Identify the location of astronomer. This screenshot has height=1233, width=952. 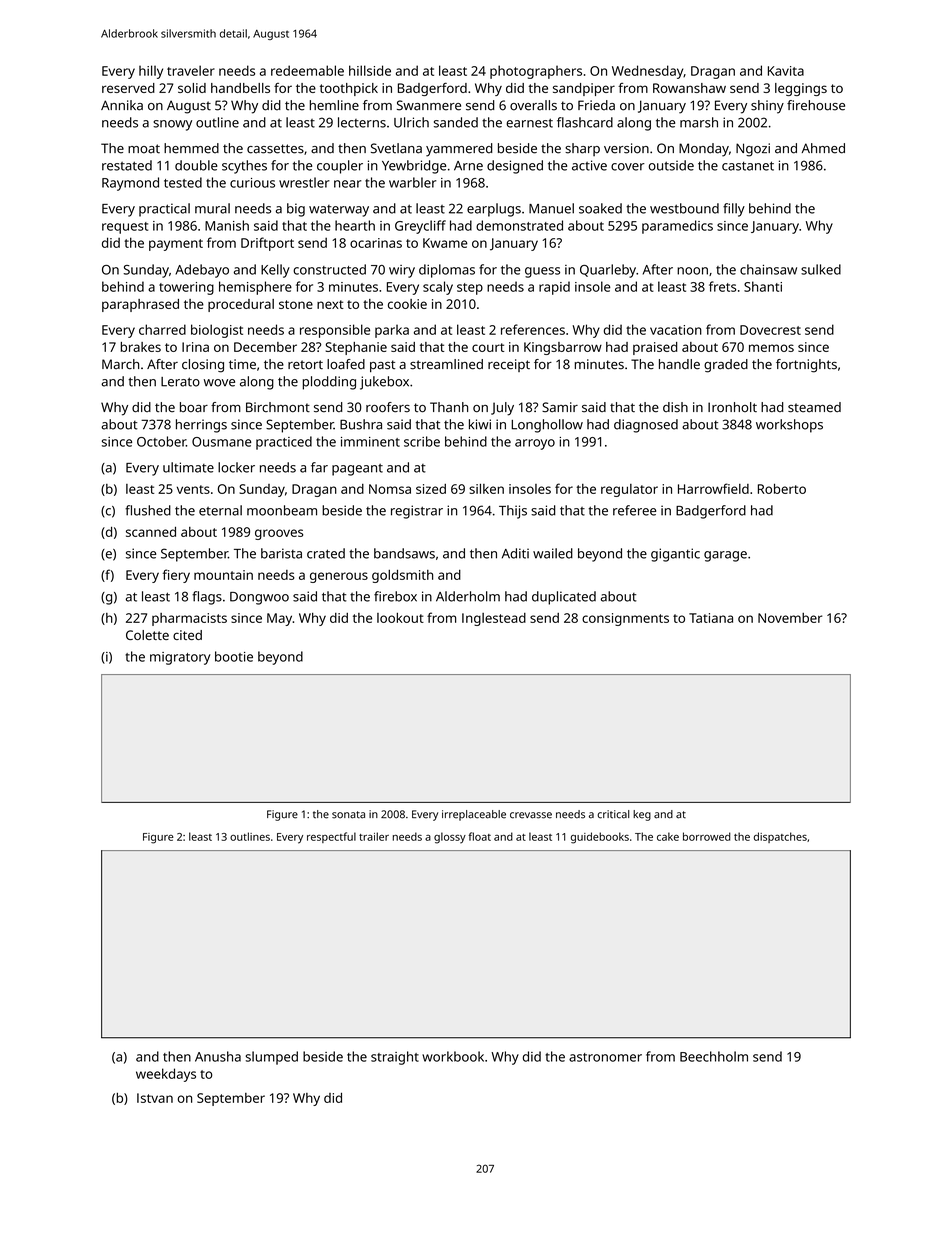
(605, 1057).
